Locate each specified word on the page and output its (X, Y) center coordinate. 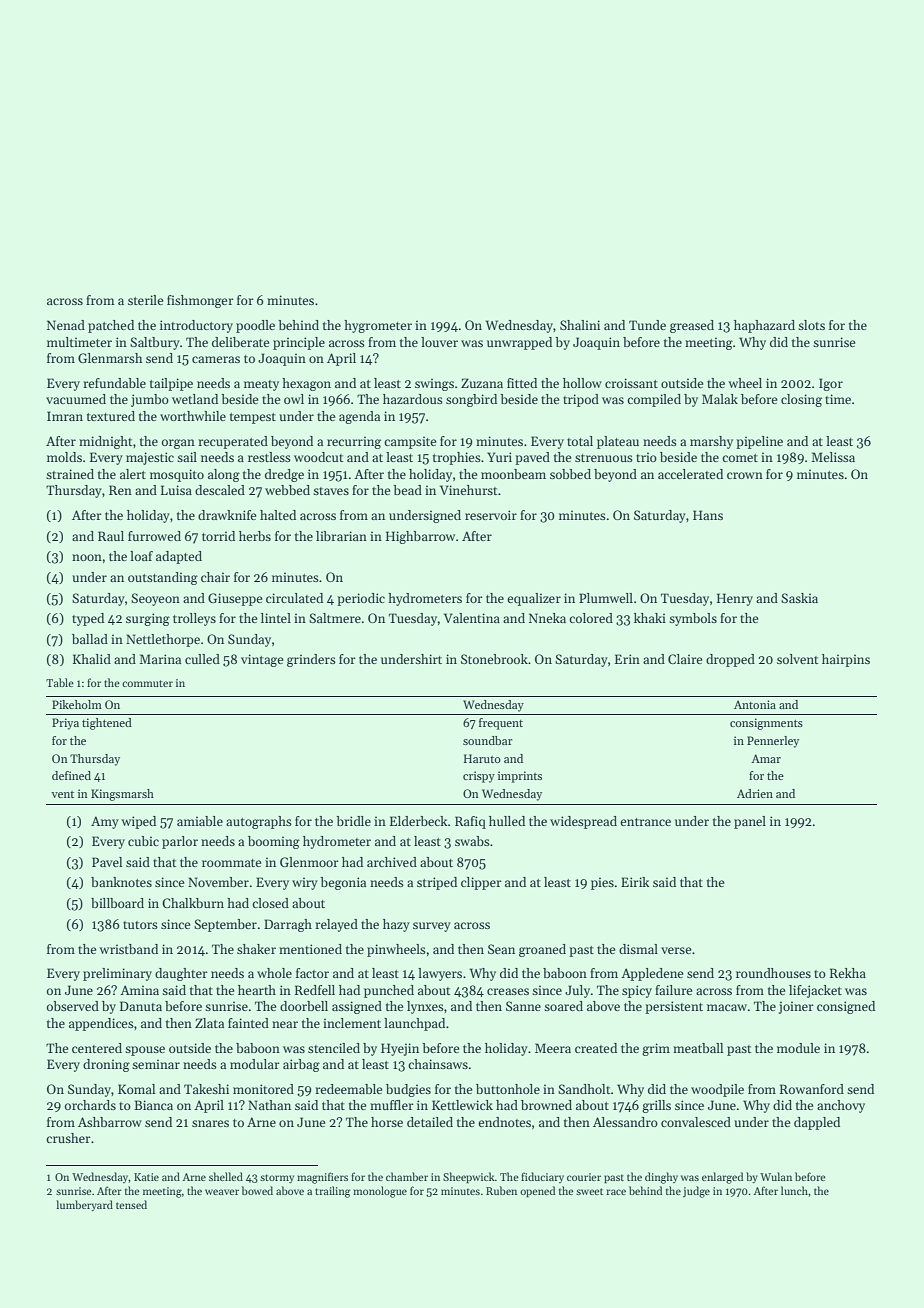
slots (811, 325)
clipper (481, 883)
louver (439, 342)
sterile (145, 300)
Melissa (833, 457)
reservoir (491, 515)
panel (750, 822)
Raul (111, 536)
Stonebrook (494, 659)
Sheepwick (469, 1178)
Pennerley (773, 742)
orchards (90, 1105)
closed (270, 903)
